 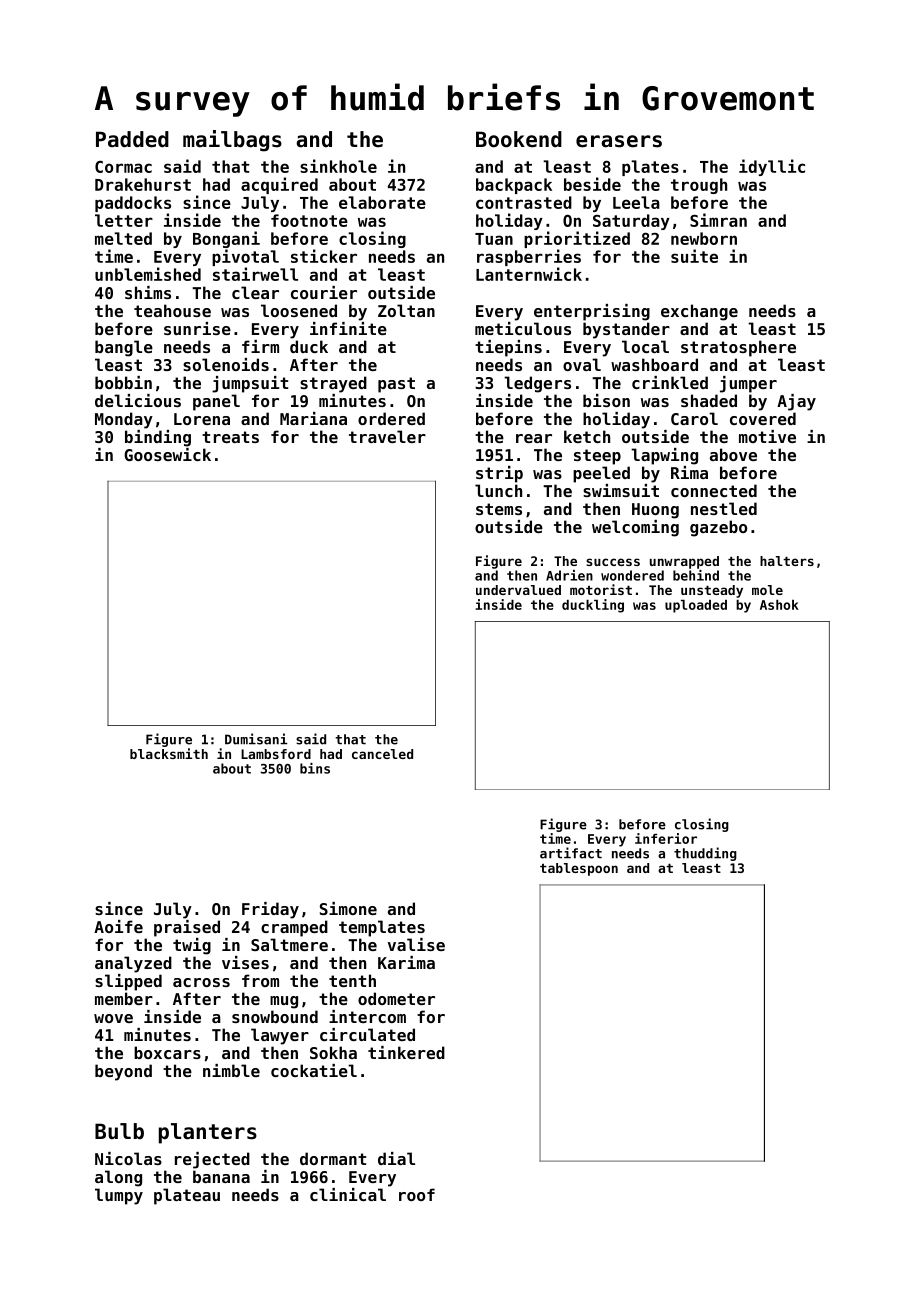 I want to click on roof, so click(x=417, y=1194).
